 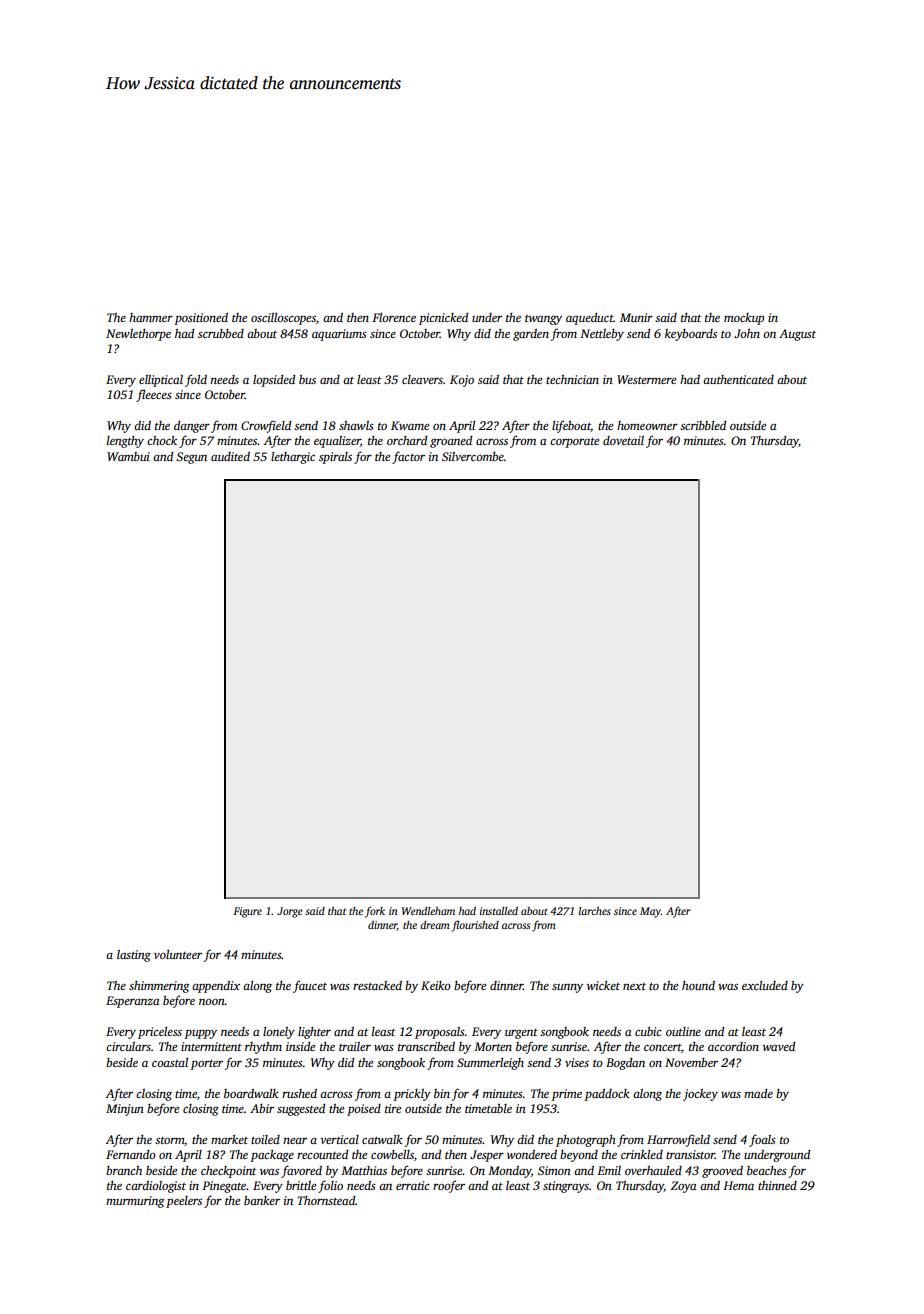 What do you see at coordinates (128, 456) in the screenshot?
I see `Wambui` at bounding box center [128, 456].
